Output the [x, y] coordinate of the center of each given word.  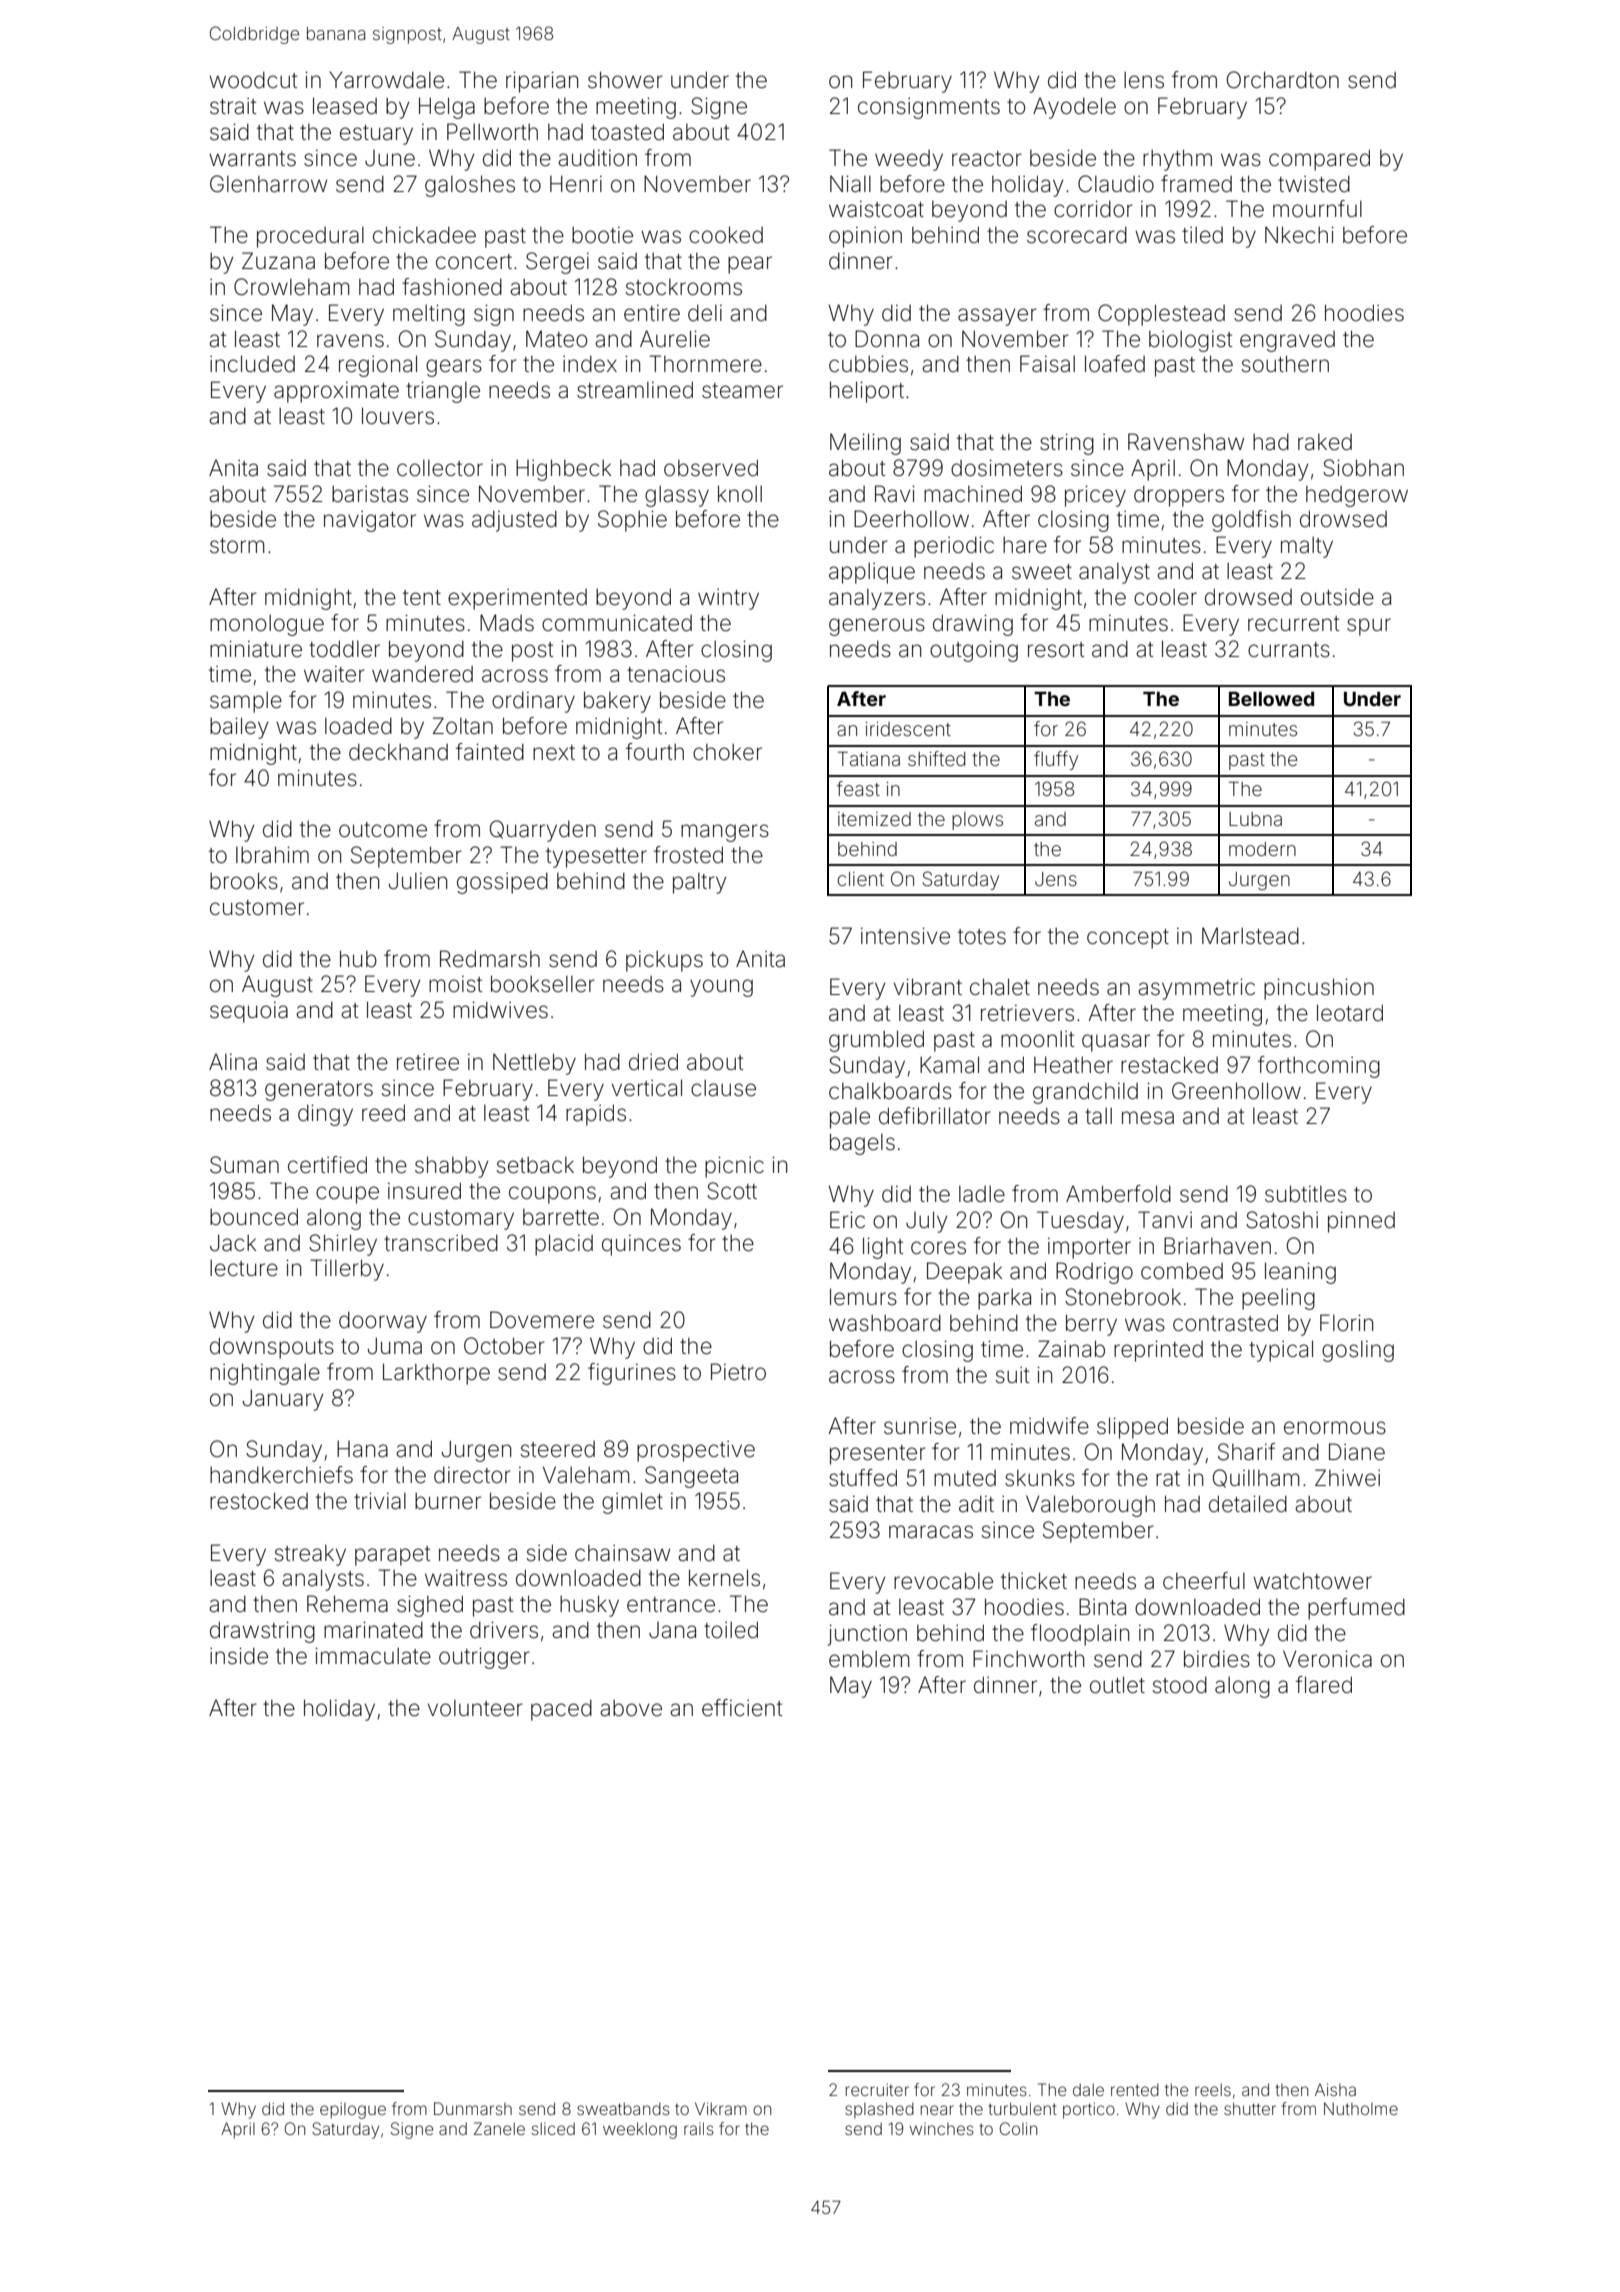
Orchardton [1283, 80]
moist [455, 984]
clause [723, 1088]
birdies [1217, 1659]
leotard [1350, 1013]
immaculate [373, 1656]
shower [625, 80]
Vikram [721, 2108]
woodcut [253, 80]
